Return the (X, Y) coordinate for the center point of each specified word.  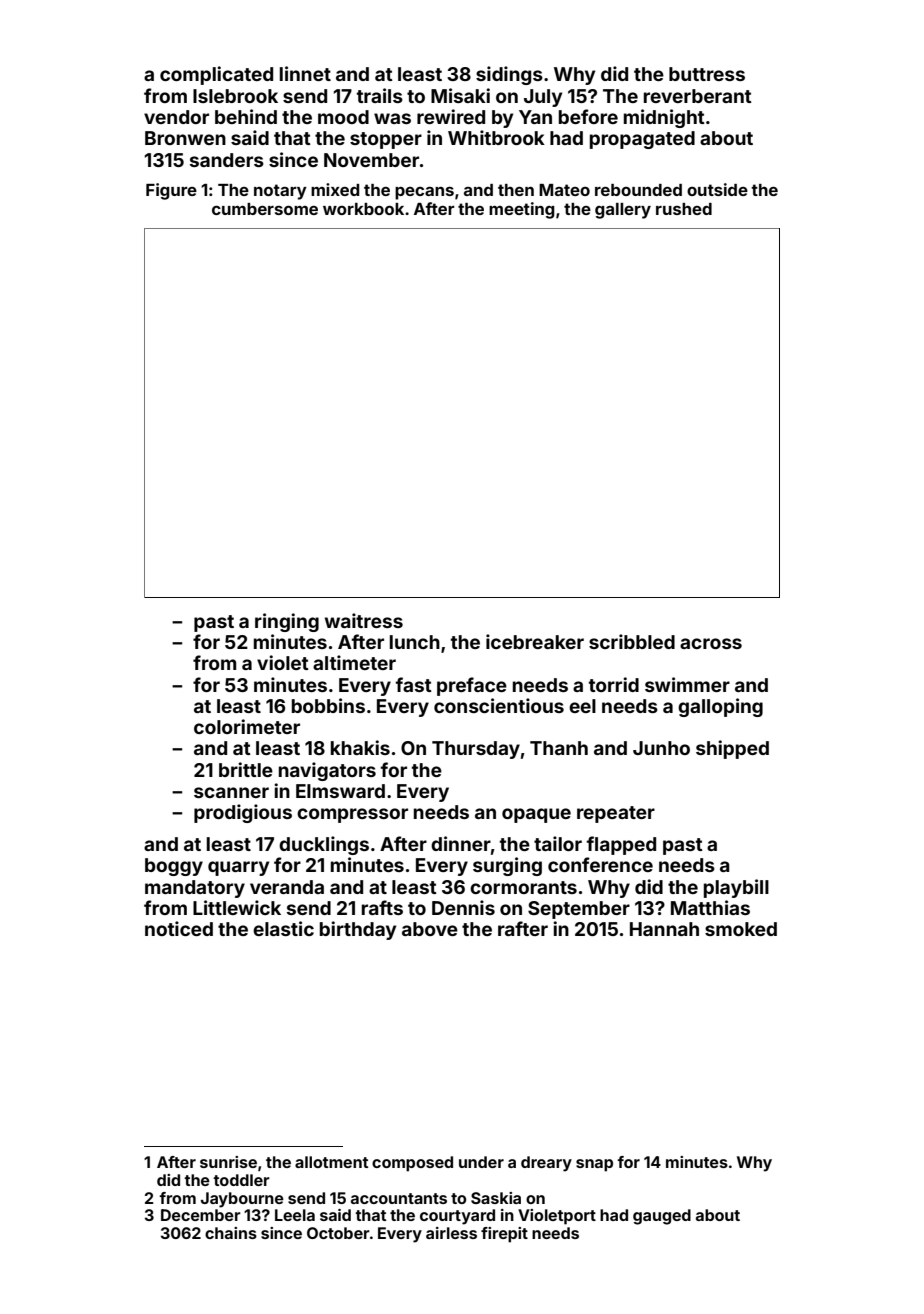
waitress (364, 620)
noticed (179, 928)
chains (231, 1233)
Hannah (664, 929)
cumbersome (265, 209)
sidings (509, 75)
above (430, 929)
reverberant (698, 96)
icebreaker (535, 641)
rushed (684, 209)
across (711, 643)
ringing (287, 622)
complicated (216, 75)
